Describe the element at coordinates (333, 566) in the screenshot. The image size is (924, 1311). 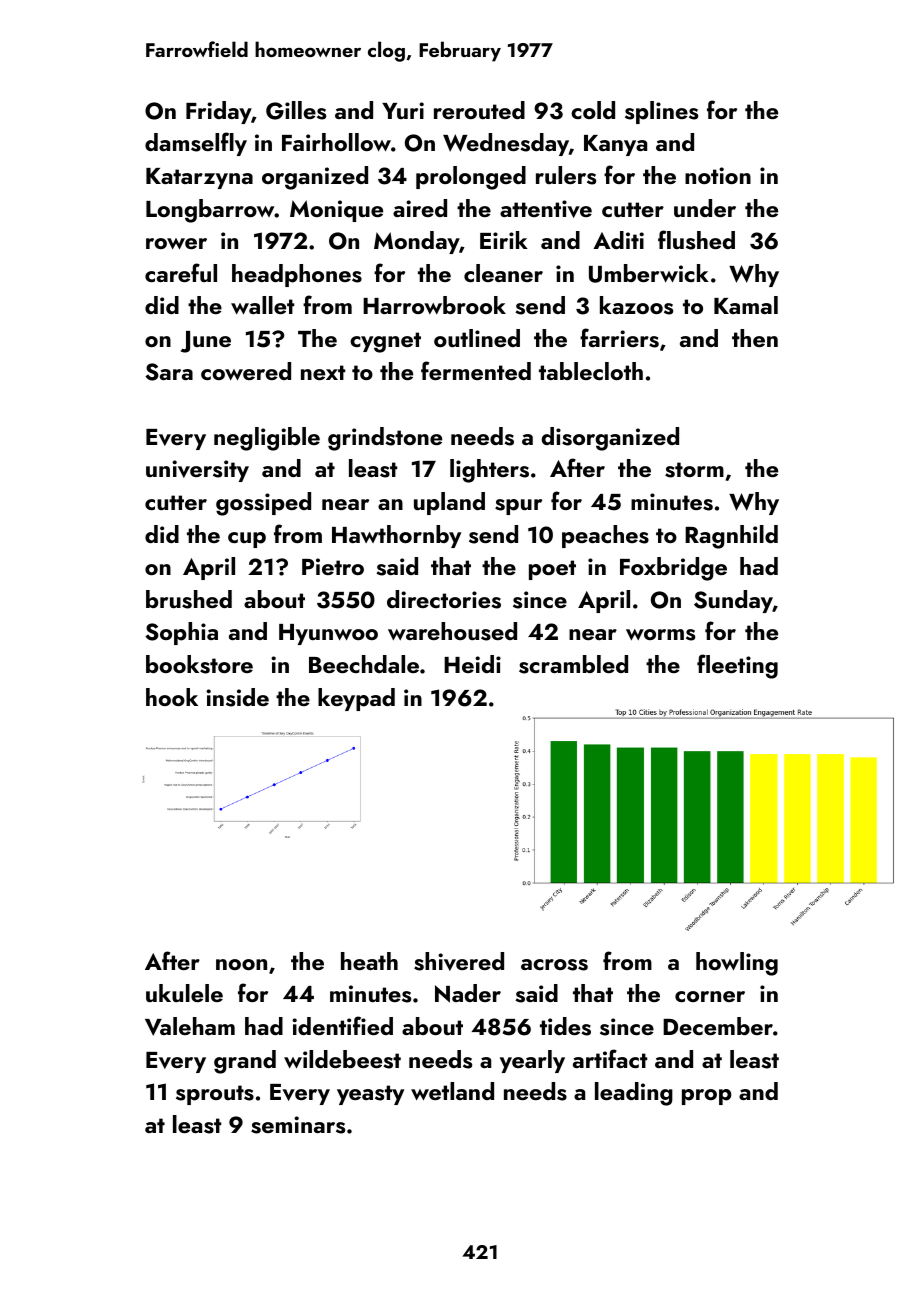
I see `Pietro` at that location.
